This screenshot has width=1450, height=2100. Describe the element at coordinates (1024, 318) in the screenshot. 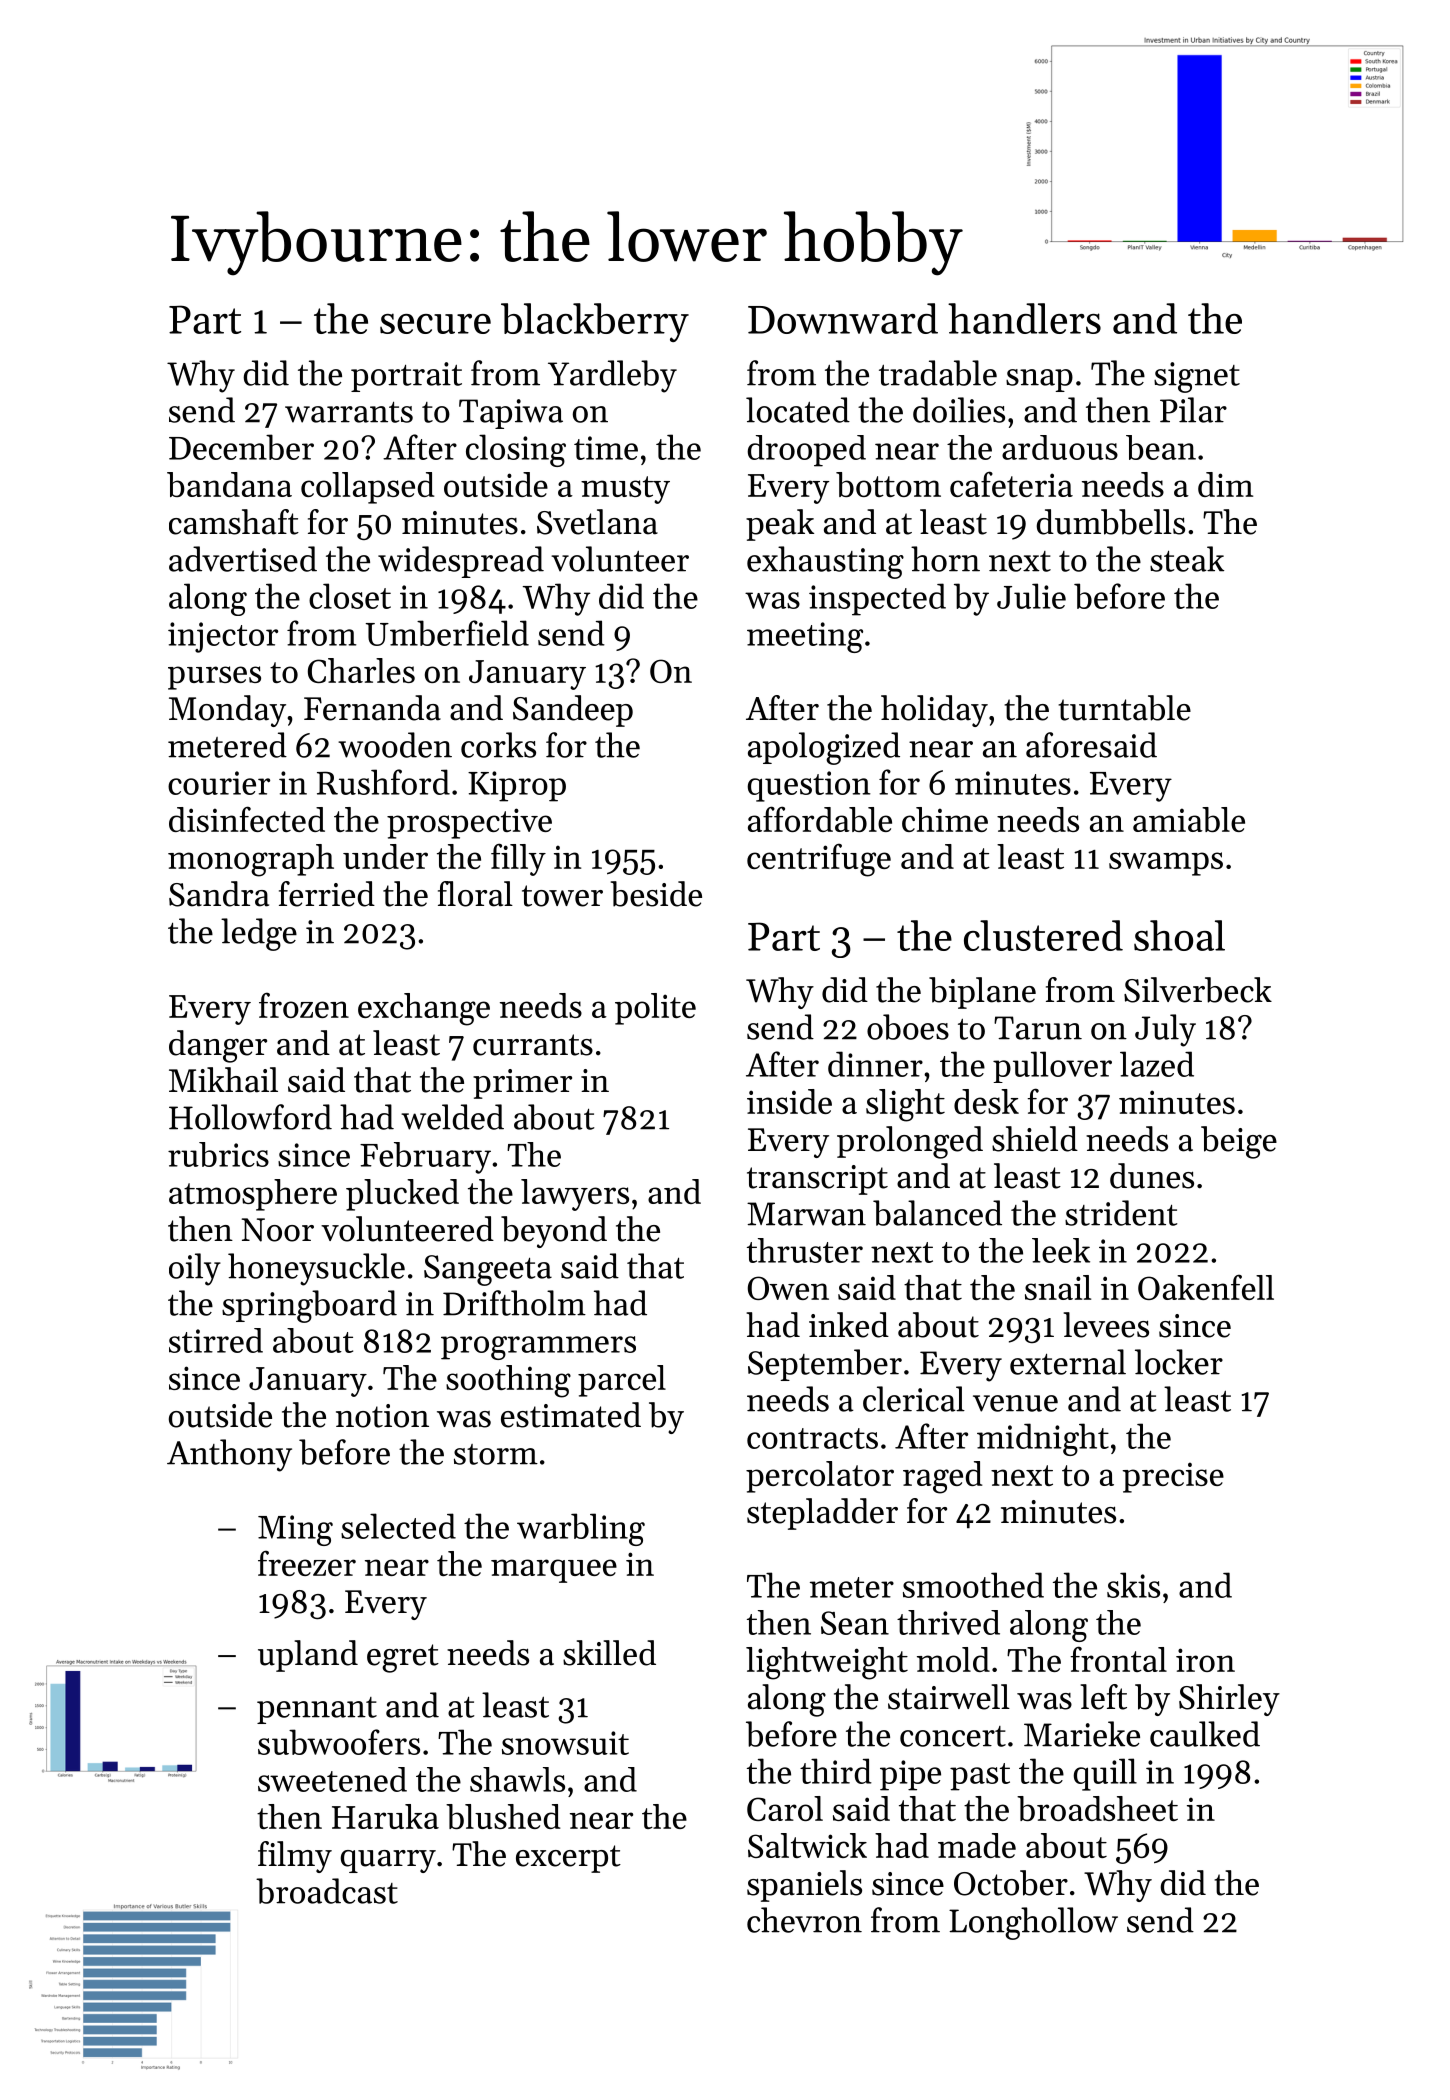

I see `handlers` at that location.
